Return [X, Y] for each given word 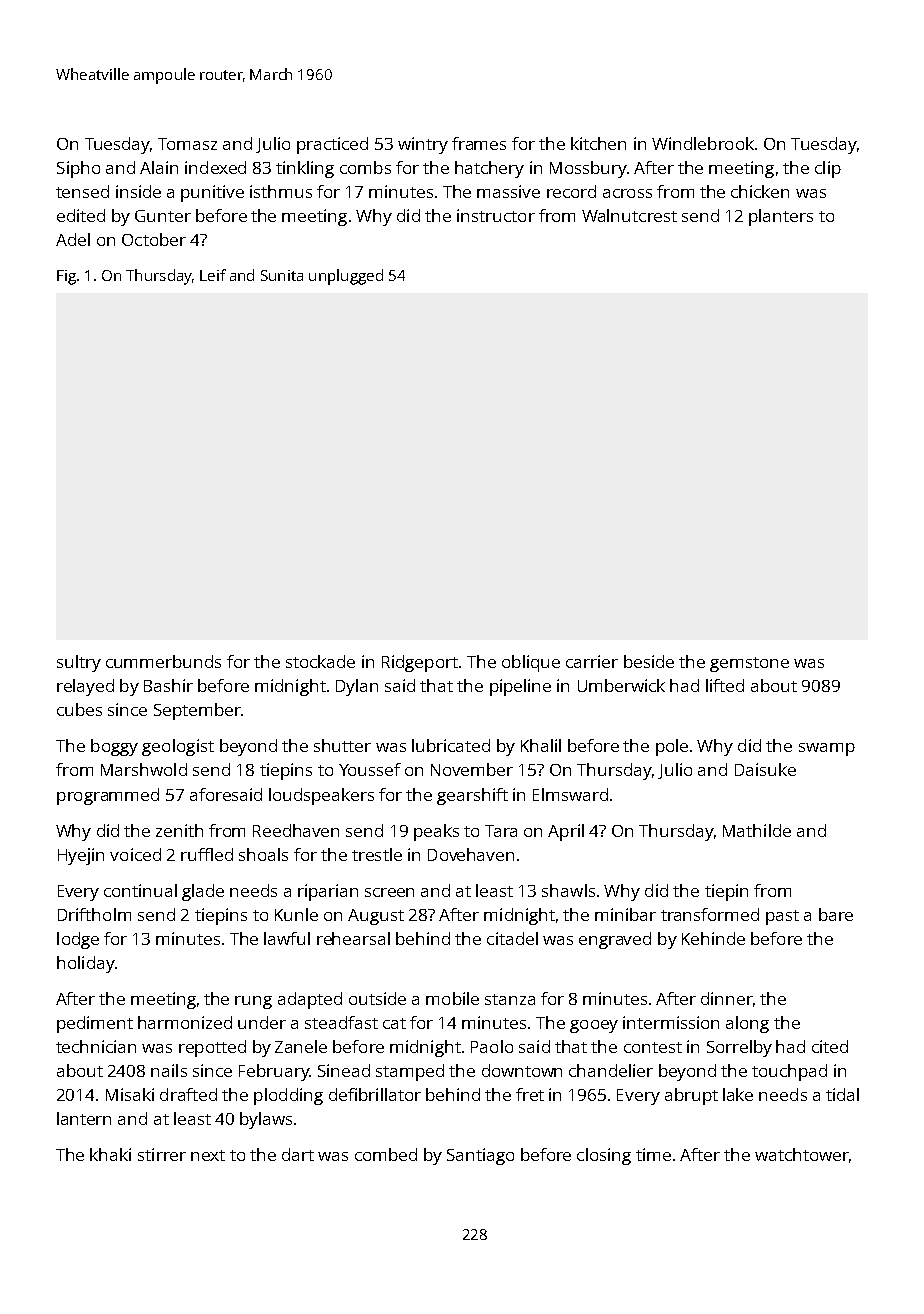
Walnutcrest [629, 215]
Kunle [296, 914]
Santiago [480, 1156]
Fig [66, 277]
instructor [496, 215]
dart [298, 1154]
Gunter [163, 216]
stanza [510, 999]
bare [836, 914]
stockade [320, 661]
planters [781, 217]
